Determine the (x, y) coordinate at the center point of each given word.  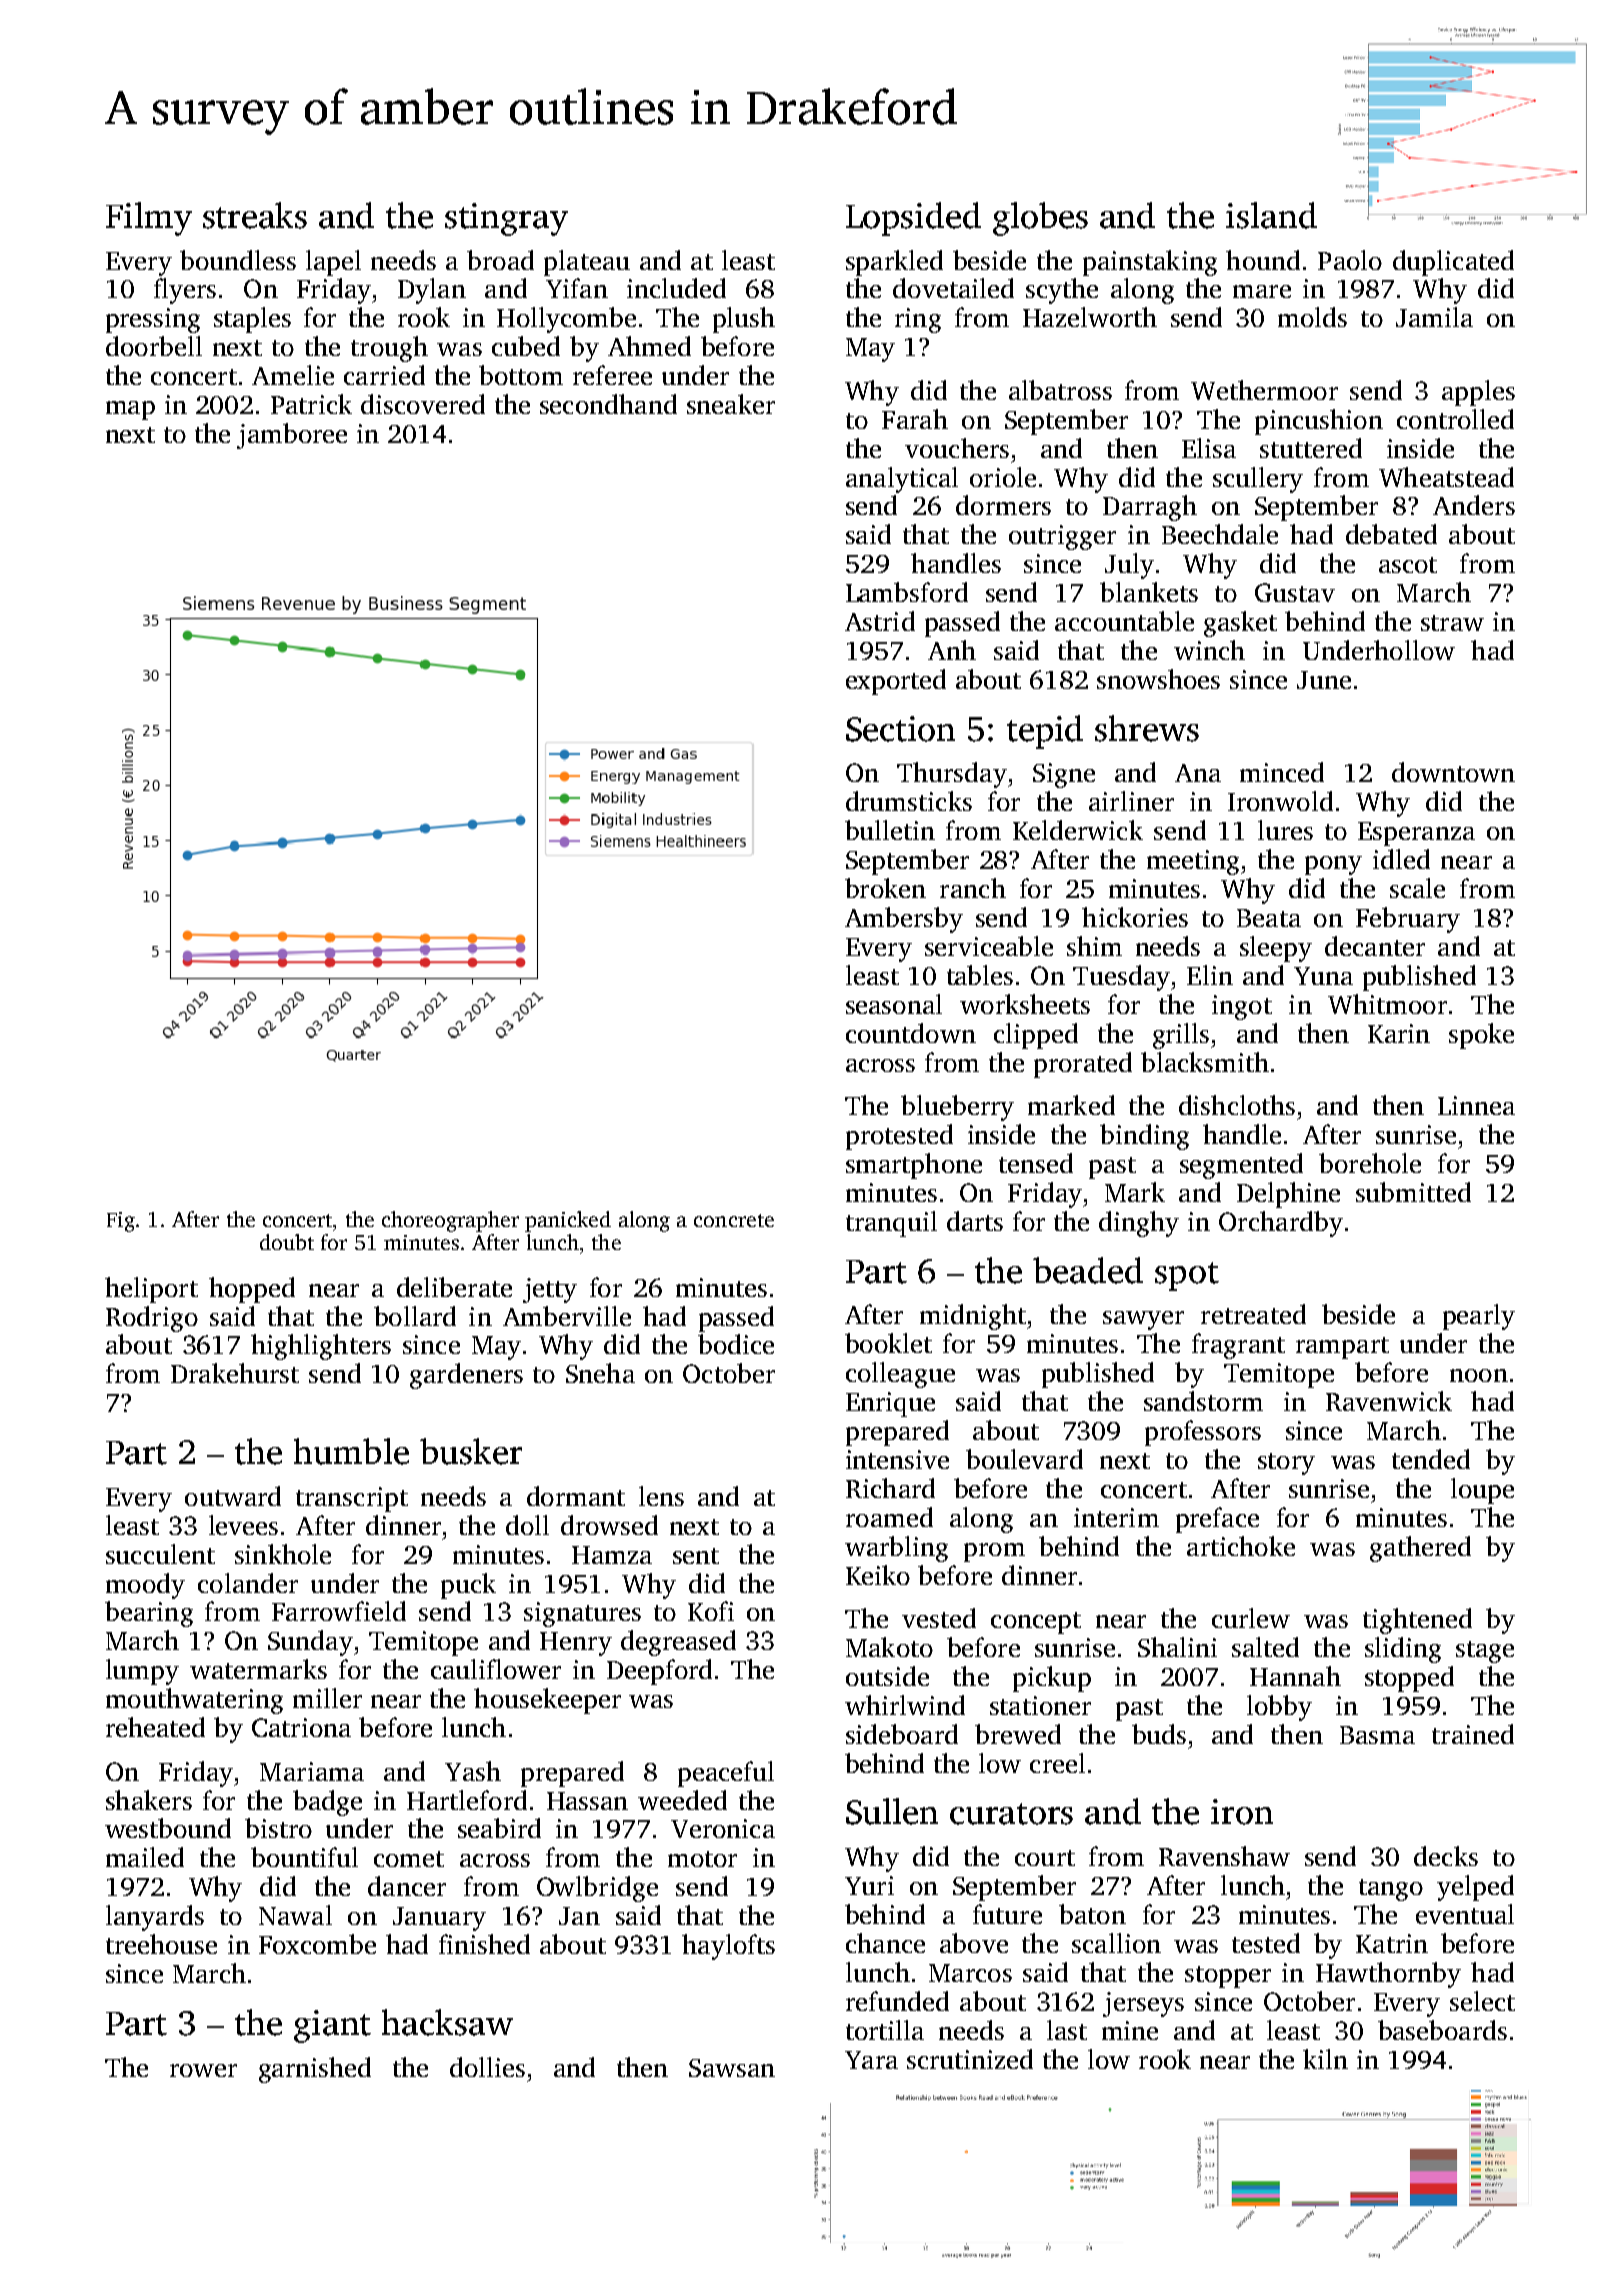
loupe (1482, 1491)
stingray (506, 219)
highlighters (321, 1347)
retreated (1253, 1314)
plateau (587, 263)
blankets (1149, 592)
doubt (287, 1242)
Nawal (295, 1915)
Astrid (880, 621)
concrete (734, 1220)
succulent (160, 1554)
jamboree (292, 436)
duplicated (1453, 263)
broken (885, 888)
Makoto (889, 1647)
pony (1333, 865)
